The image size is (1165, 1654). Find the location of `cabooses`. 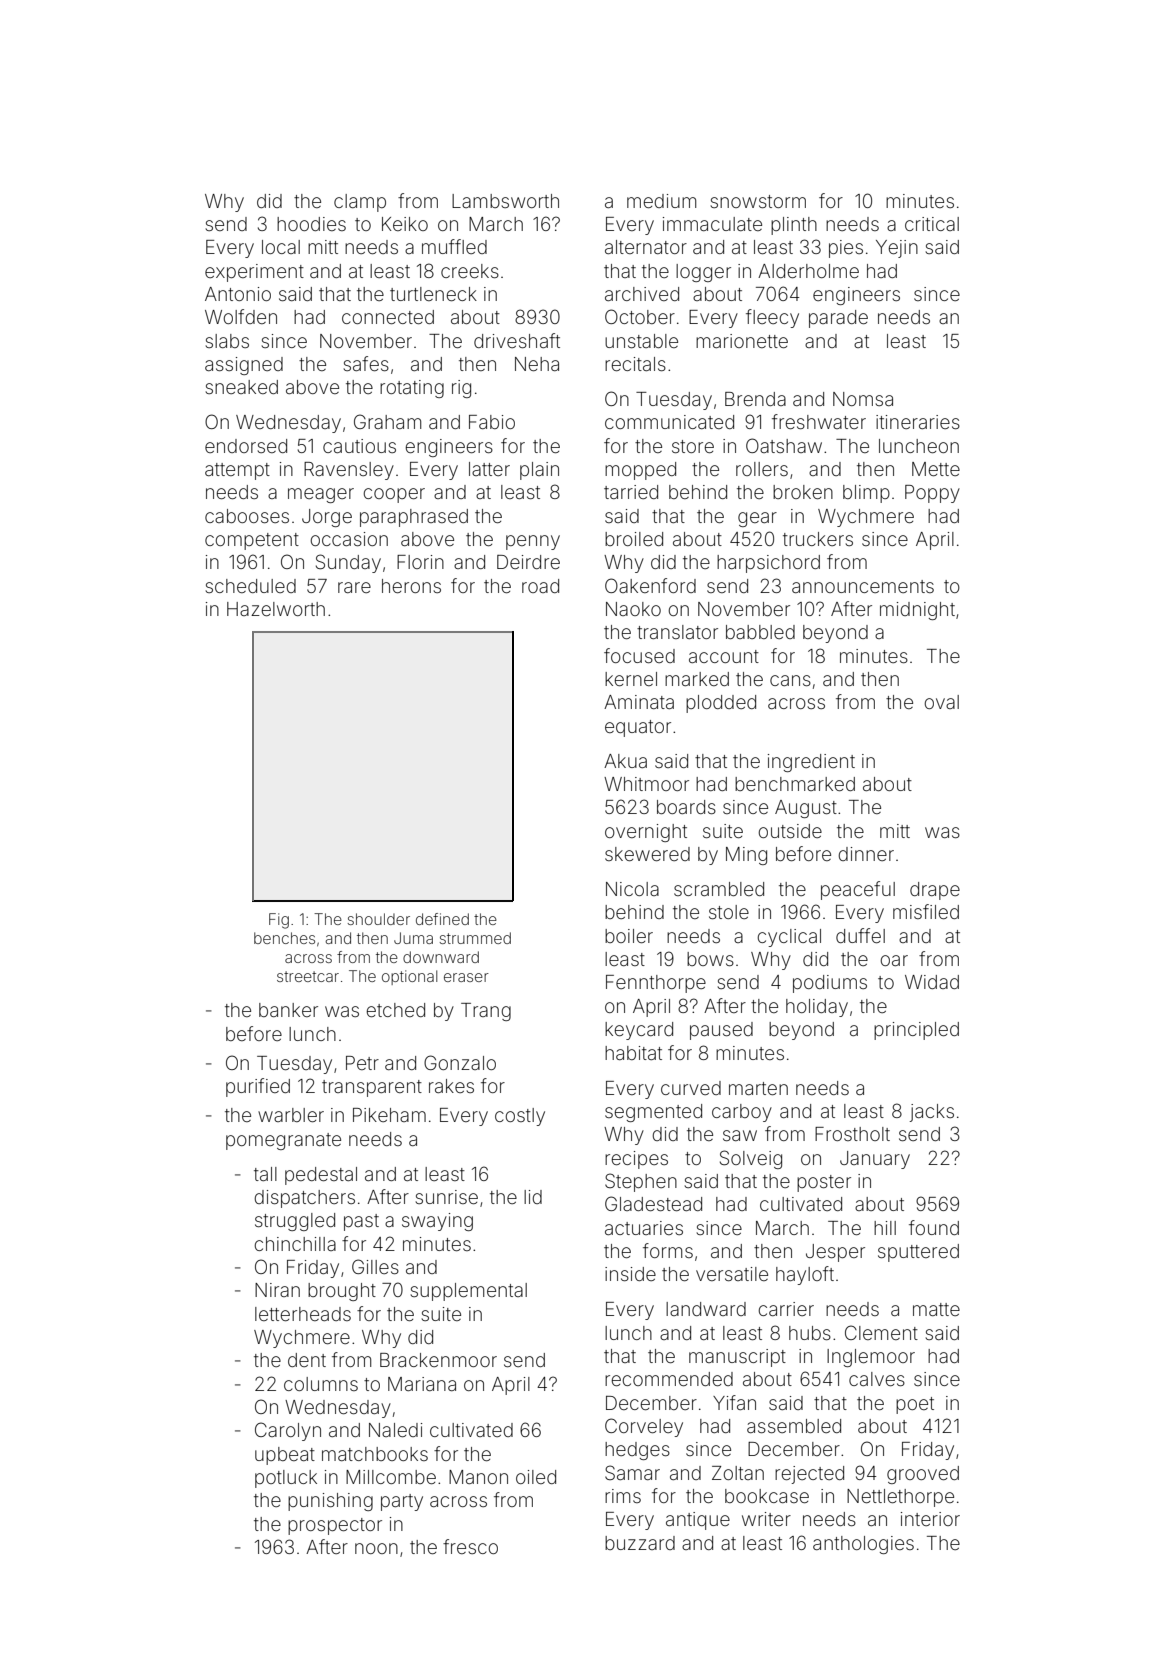

cabooses is located at coordinates (247, 516).
